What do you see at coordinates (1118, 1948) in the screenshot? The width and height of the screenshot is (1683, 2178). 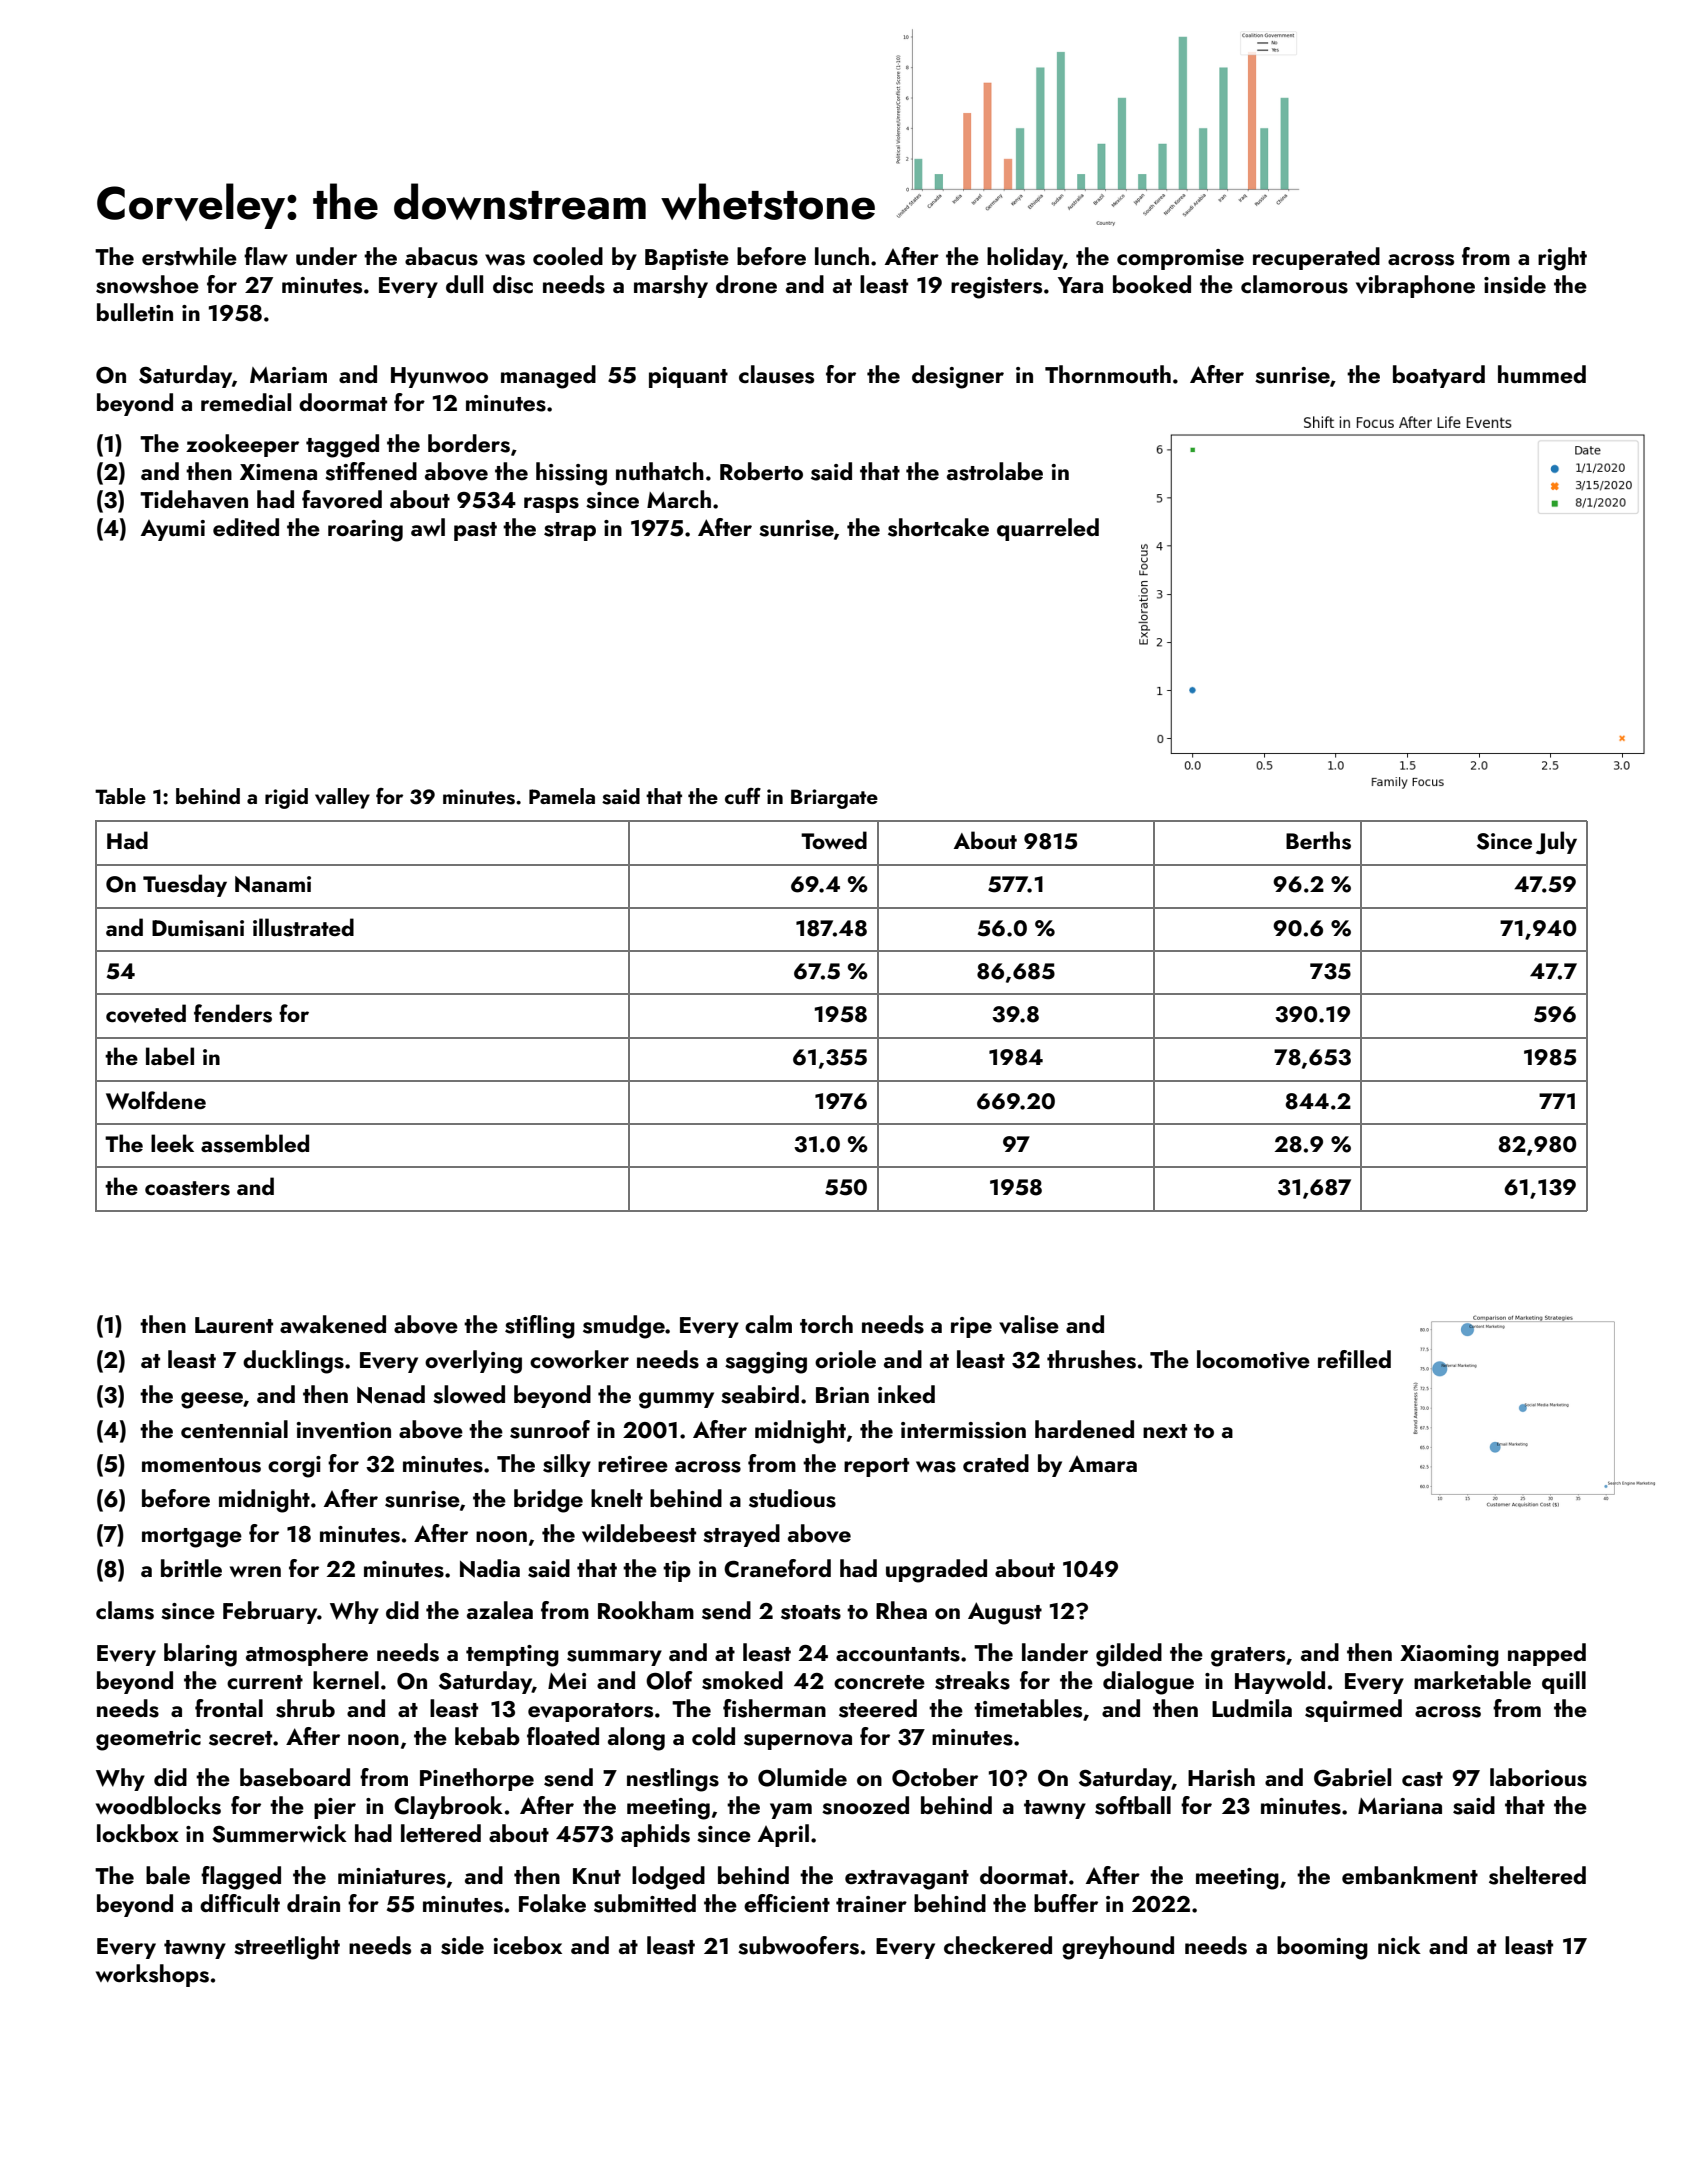 I see `greyhound` at bounding box center [1118, 1948].
